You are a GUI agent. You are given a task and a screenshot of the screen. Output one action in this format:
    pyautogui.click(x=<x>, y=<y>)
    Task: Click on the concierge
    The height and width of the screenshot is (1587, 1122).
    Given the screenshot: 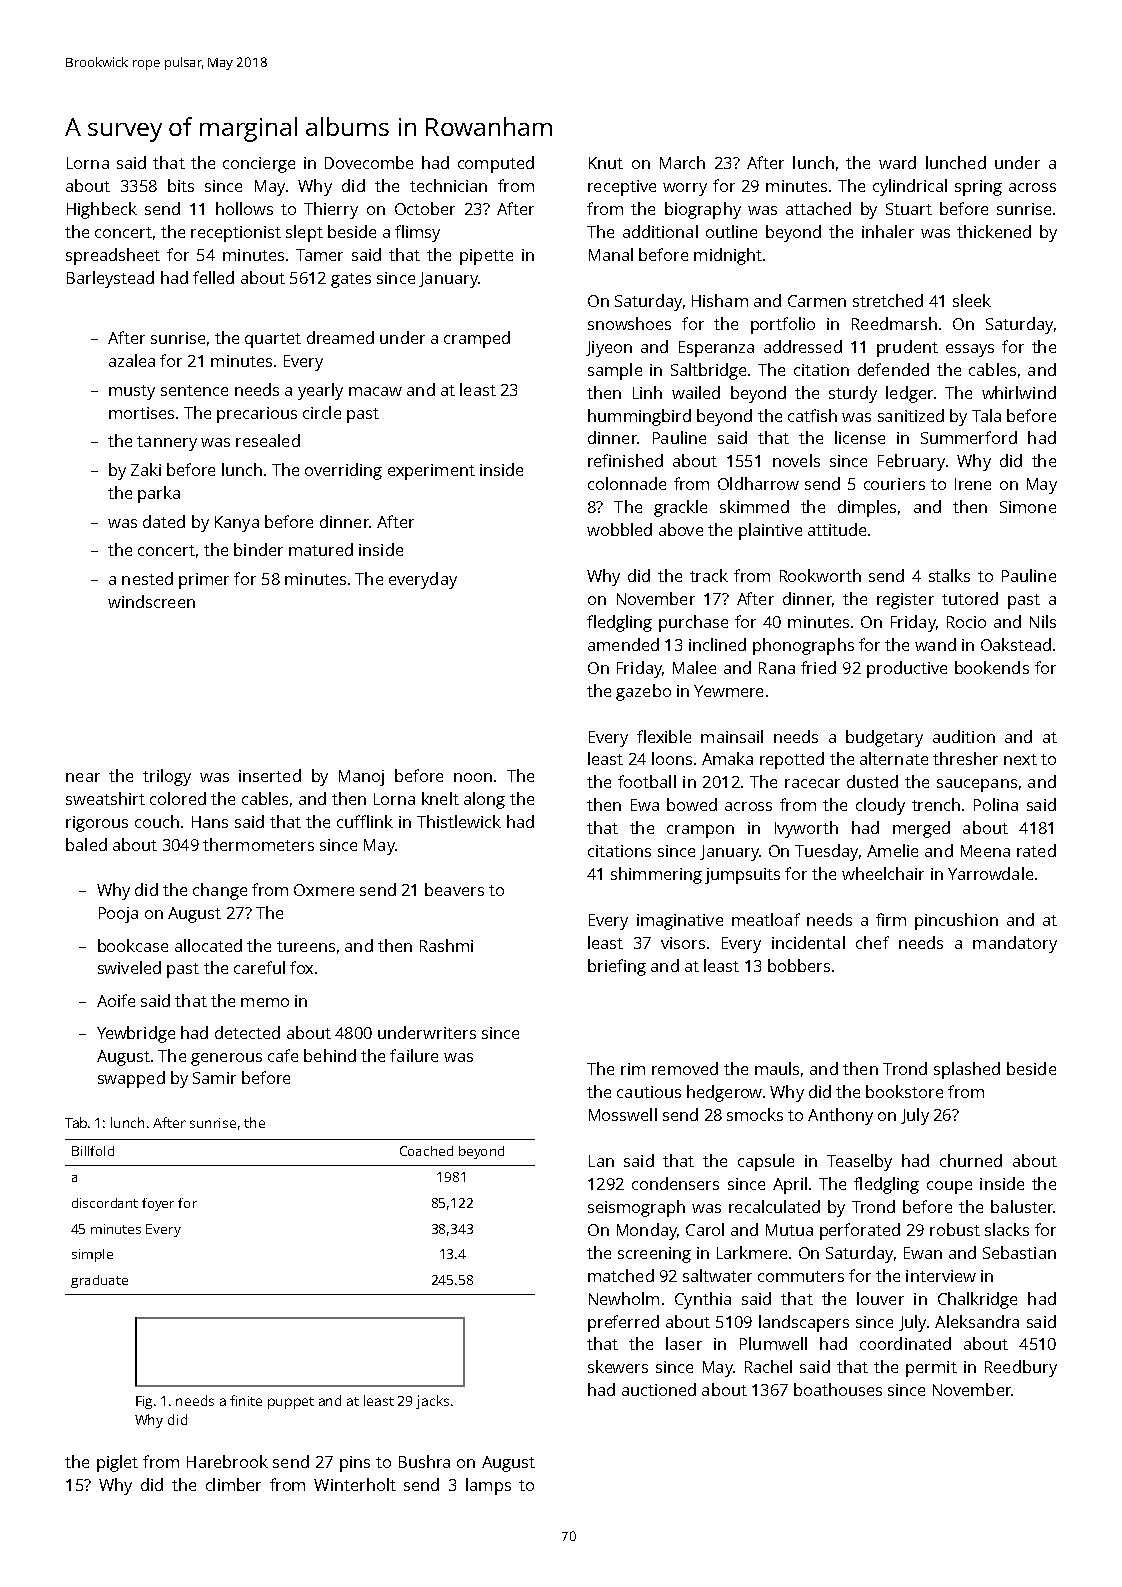 What is the action you would take?
    pyautogui.click(x=259, y=165)
